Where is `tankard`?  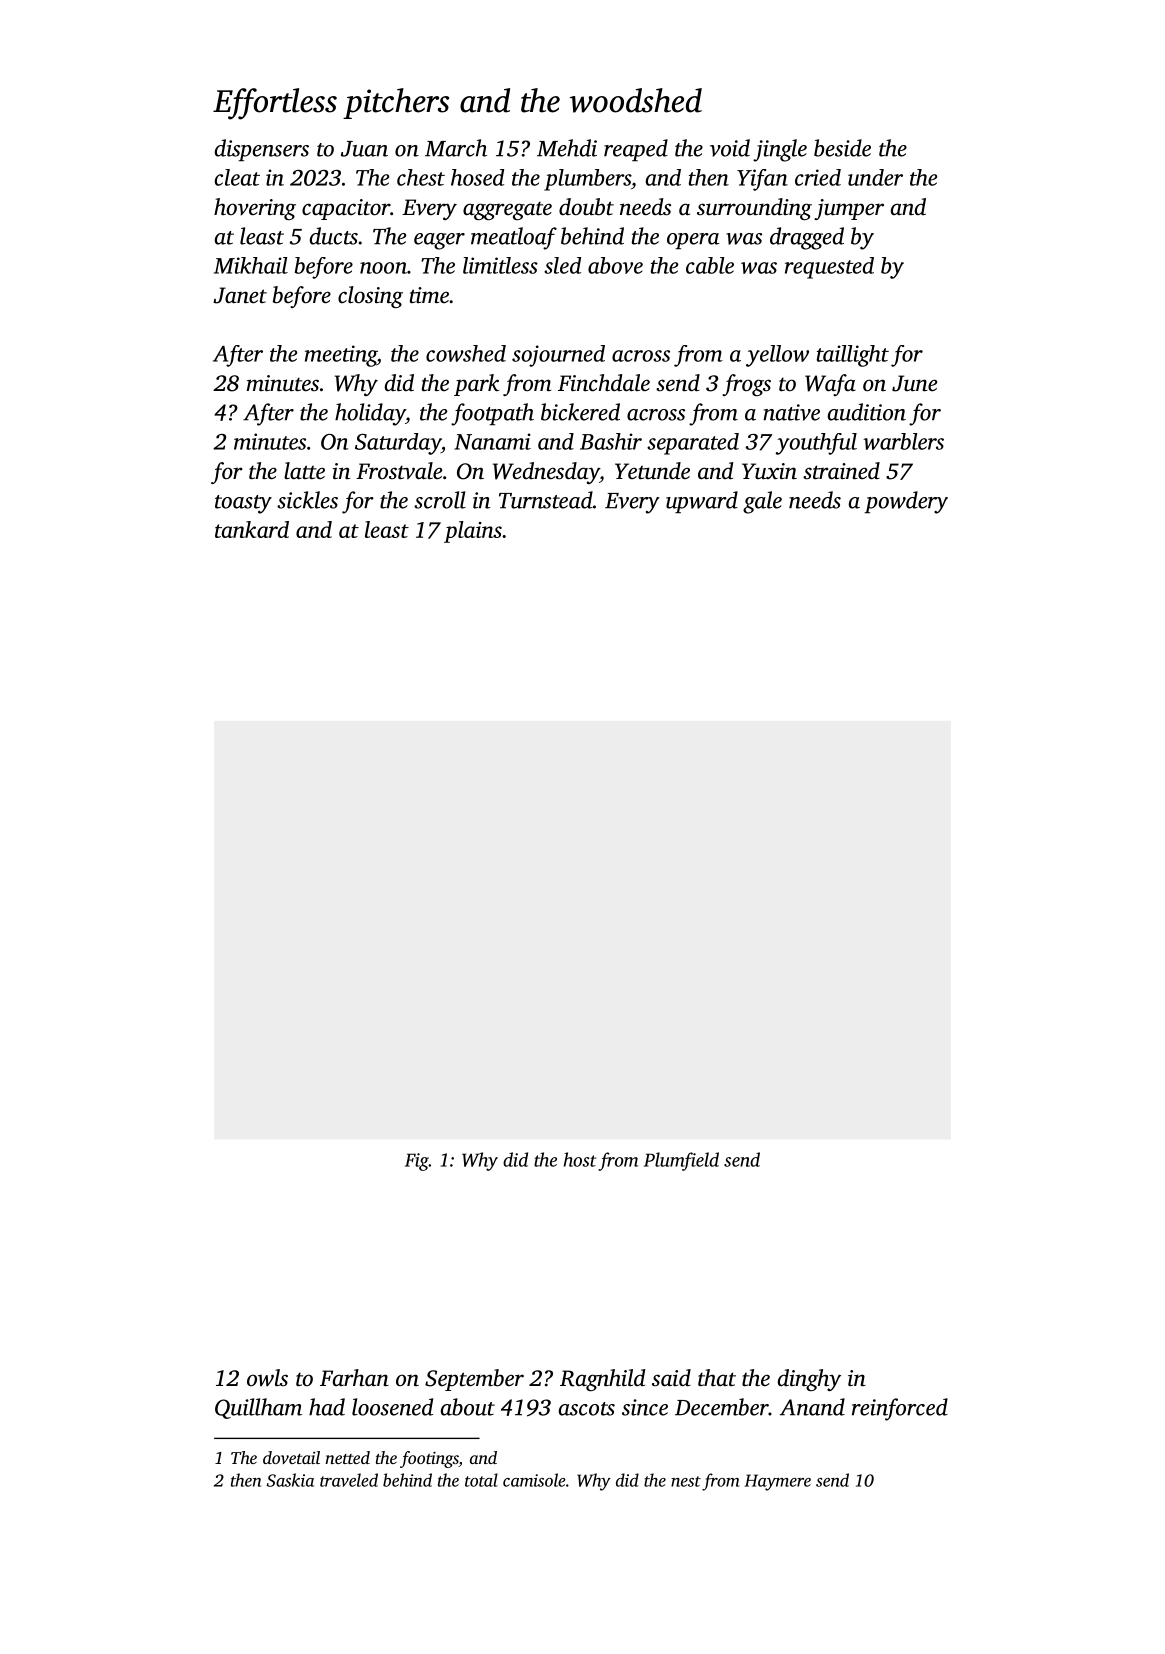 tankard is located at coordinates (252, 529).
